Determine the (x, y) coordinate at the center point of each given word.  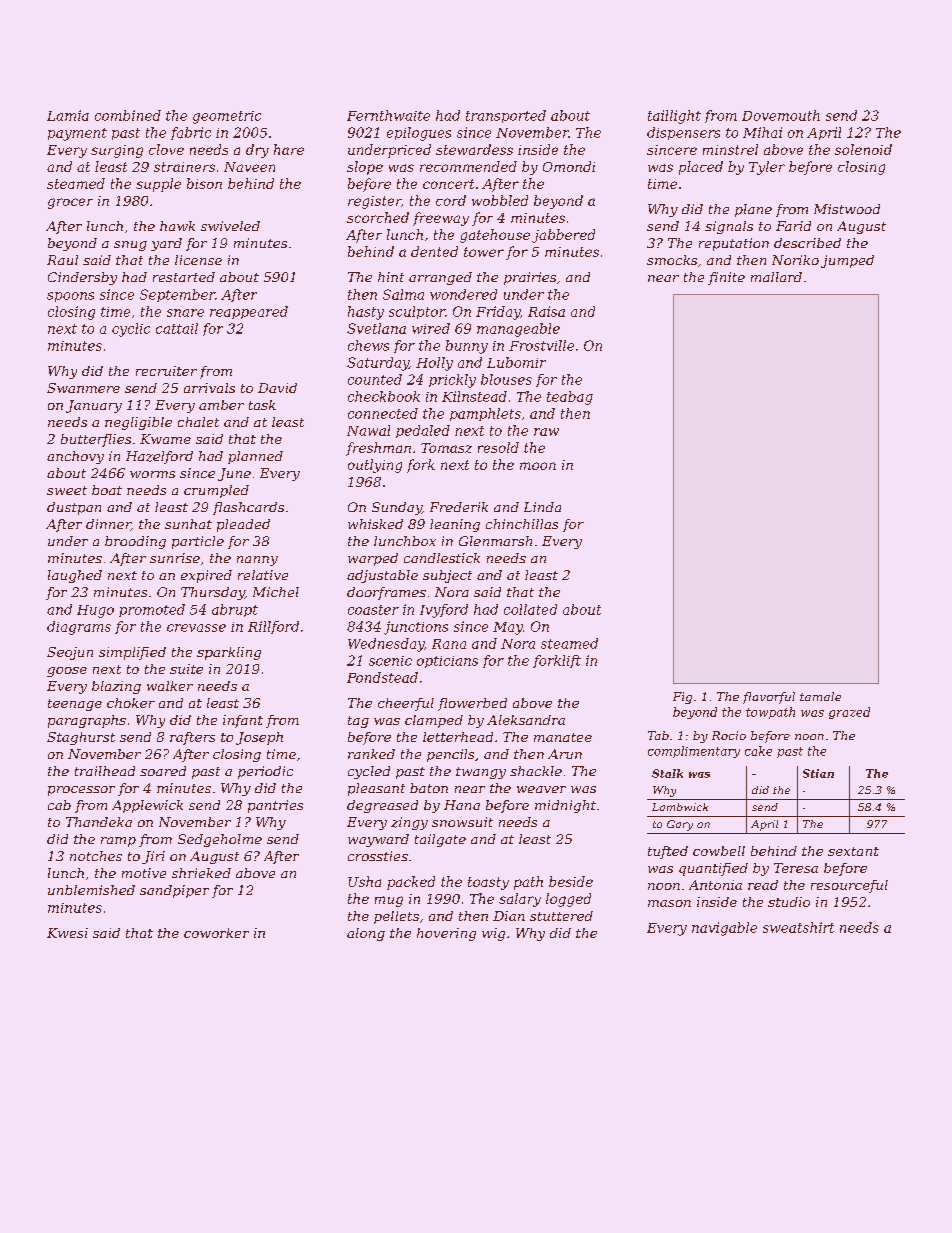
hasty (366, 313)
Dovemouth (781, 115)
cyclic (131, 330)
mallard (776, 277)
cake (758, 751)
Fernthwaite (388, 115)
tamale (820, 696)
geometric (227, 117)
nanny (257, 561)
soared (163, 771)
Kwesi (67, 933)
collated (530, 609)
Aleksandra (526, 720)
